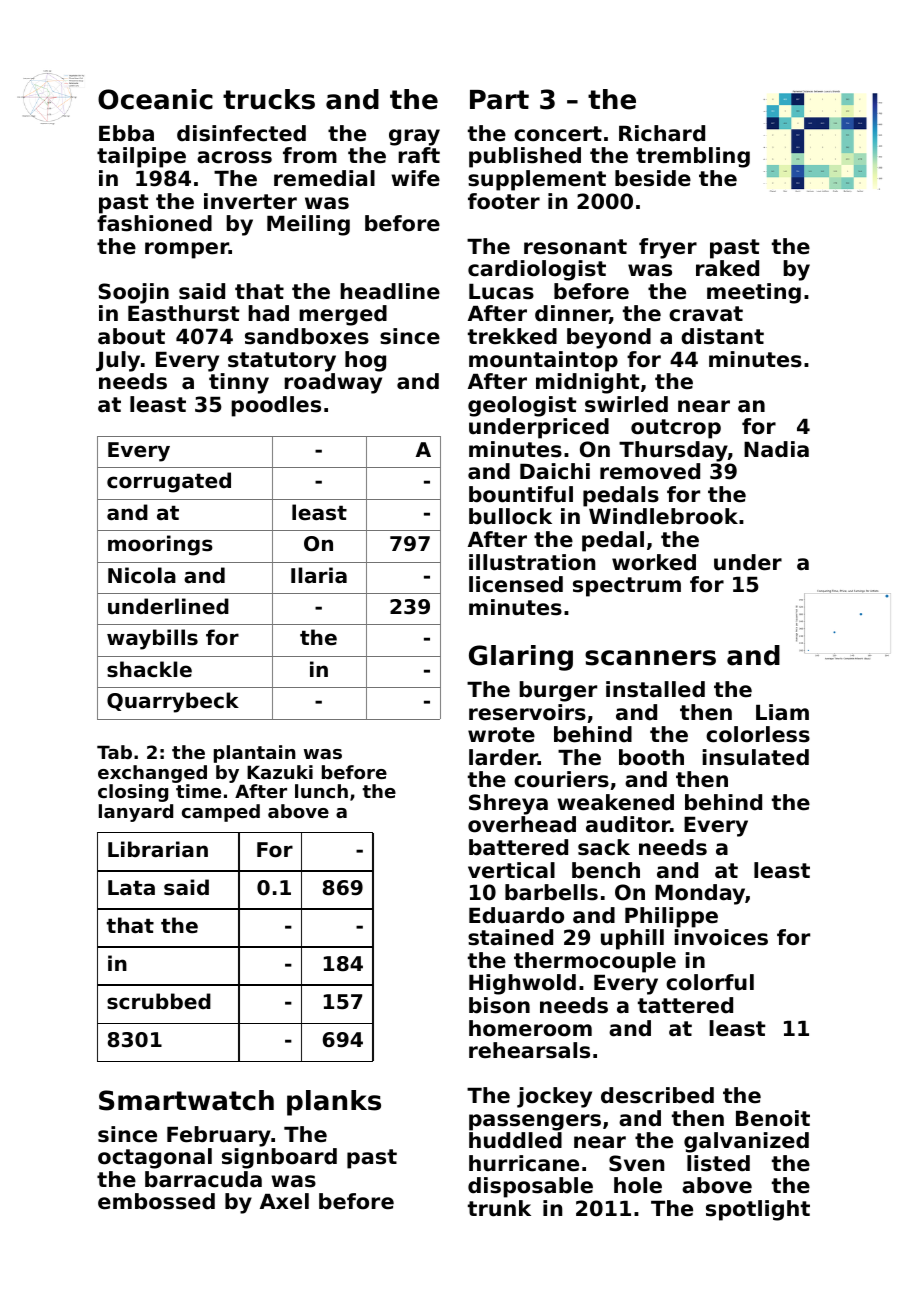 This screenshot has width=908, height=1316. I want to click on Axel, so click(284, 1201).
